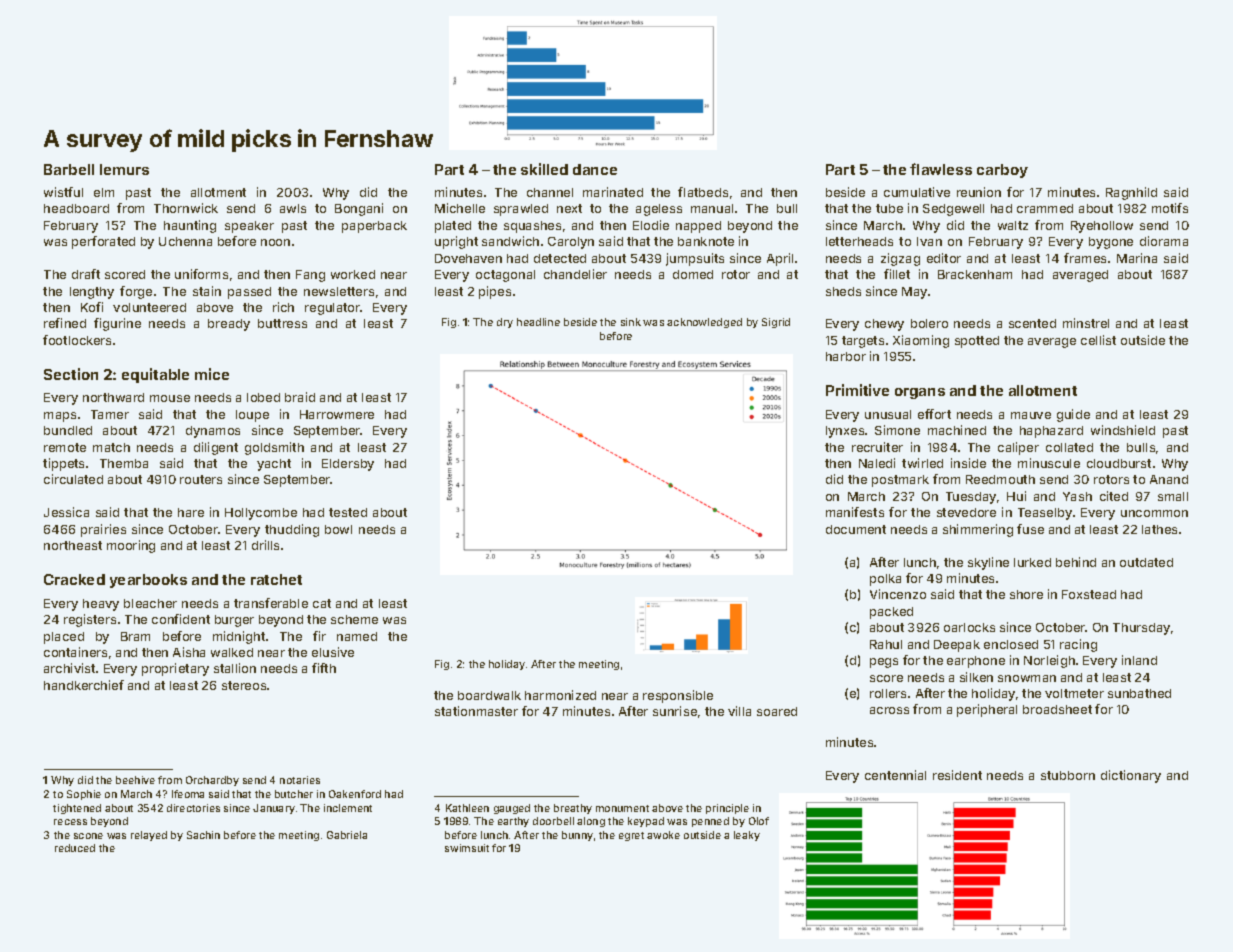 This document has width=1233, height=952. Describe the element at coordinates (1086, 323) in the document. I see `minstrel` at that location.
